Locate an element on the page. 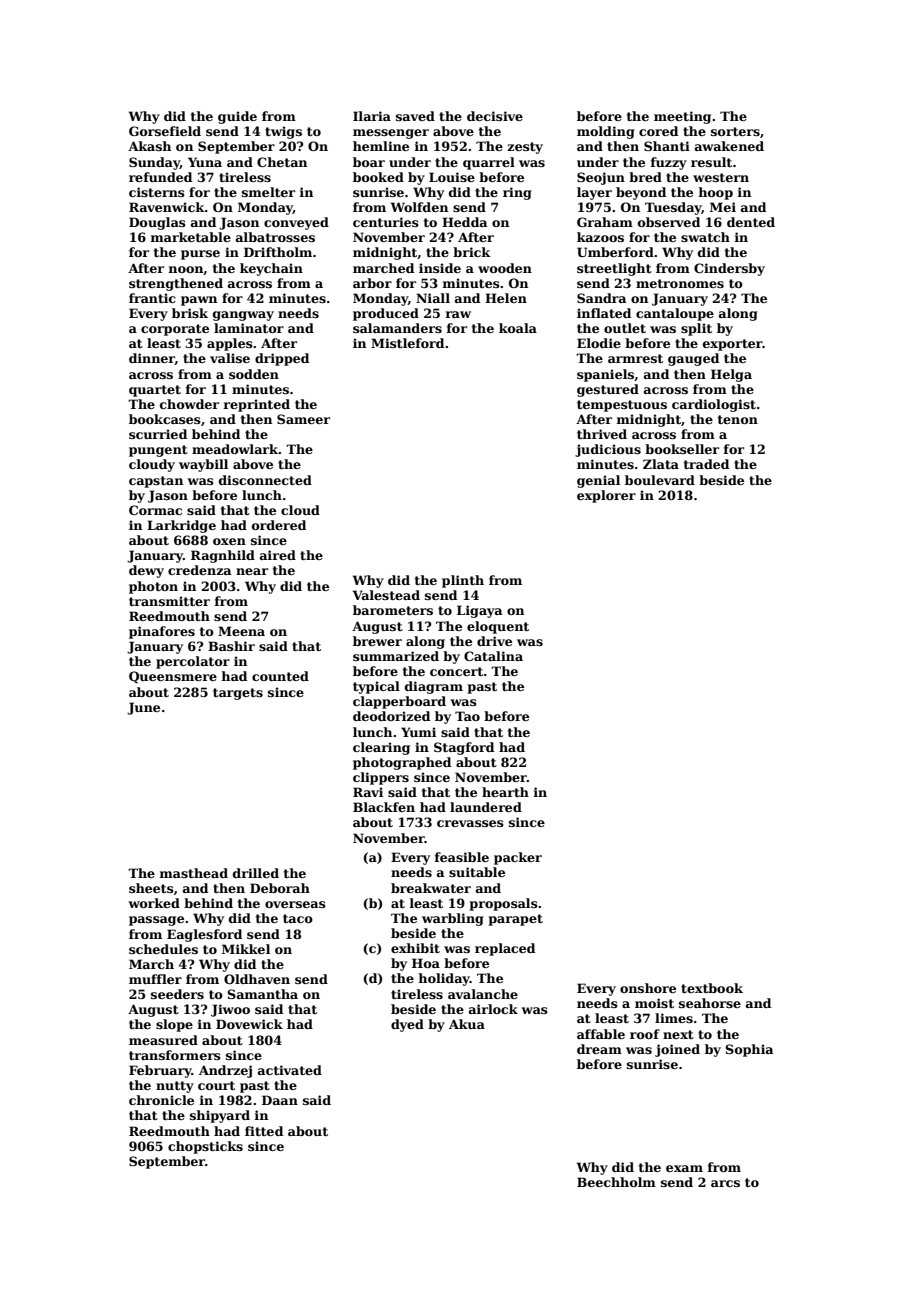 The image size is (908, 1316). boulevard is located at coordinates (660, 480).
